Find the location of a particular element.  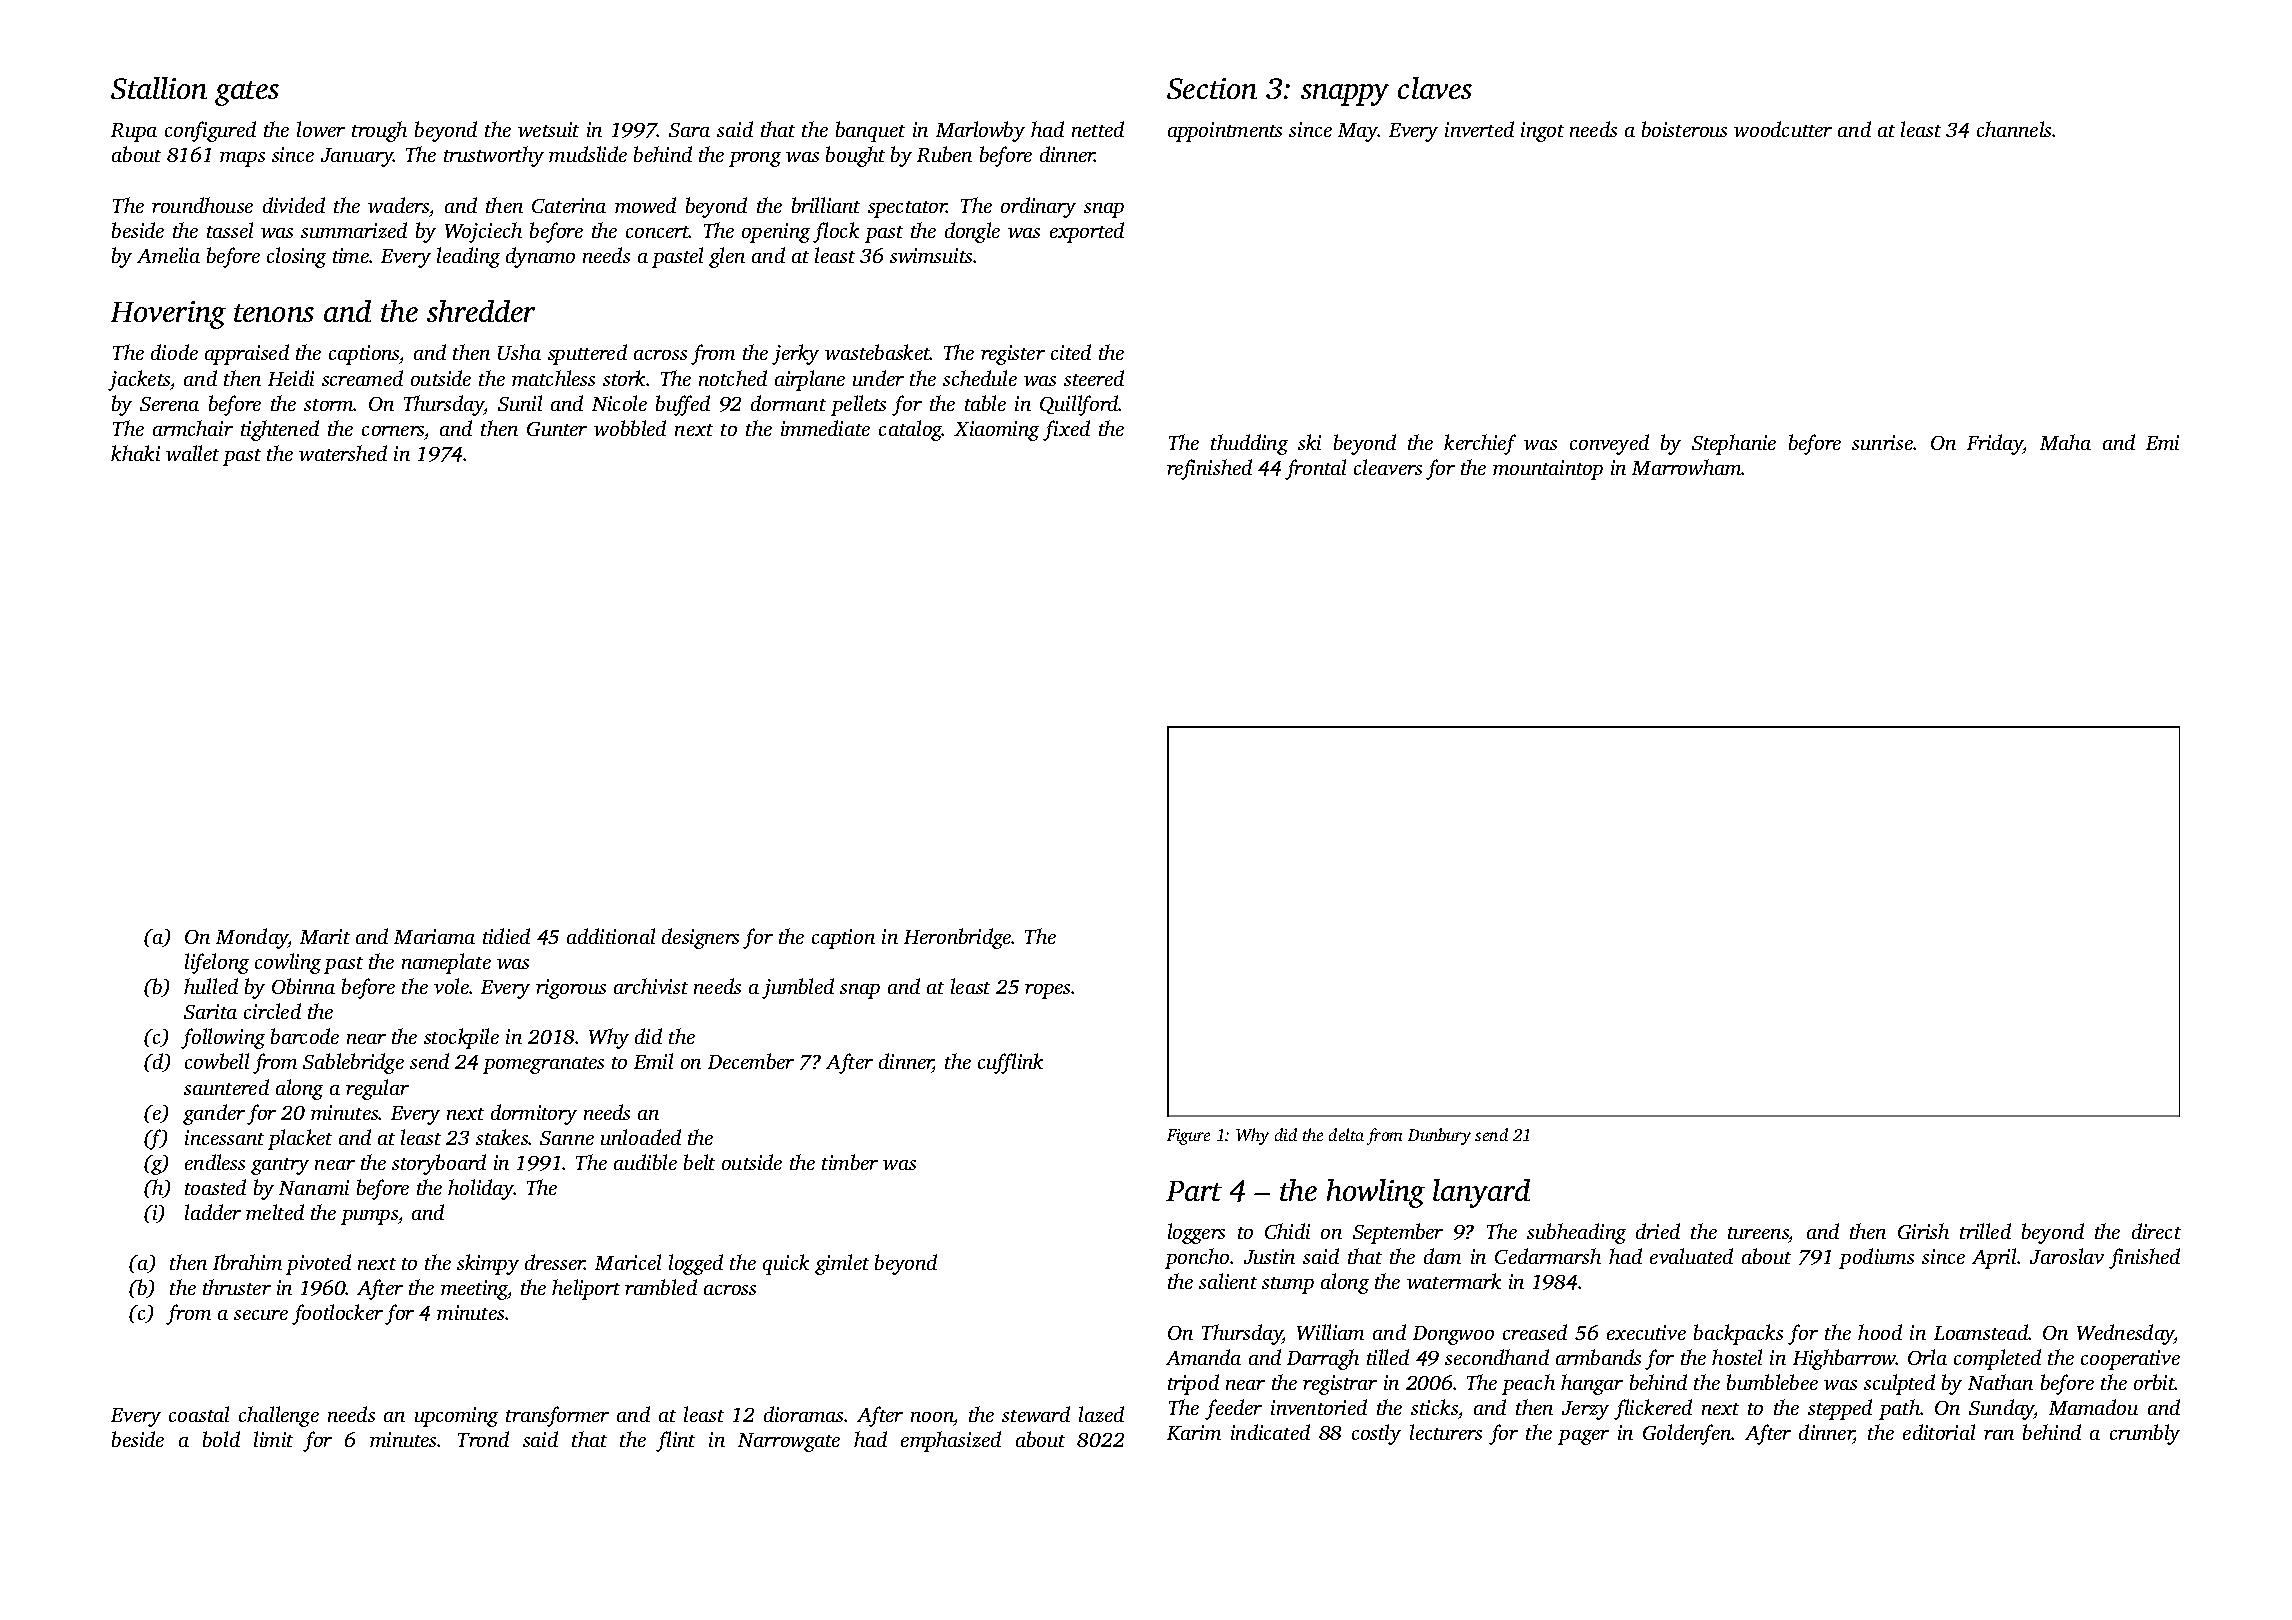

boisterous is located at coordinates (1684, 129).
